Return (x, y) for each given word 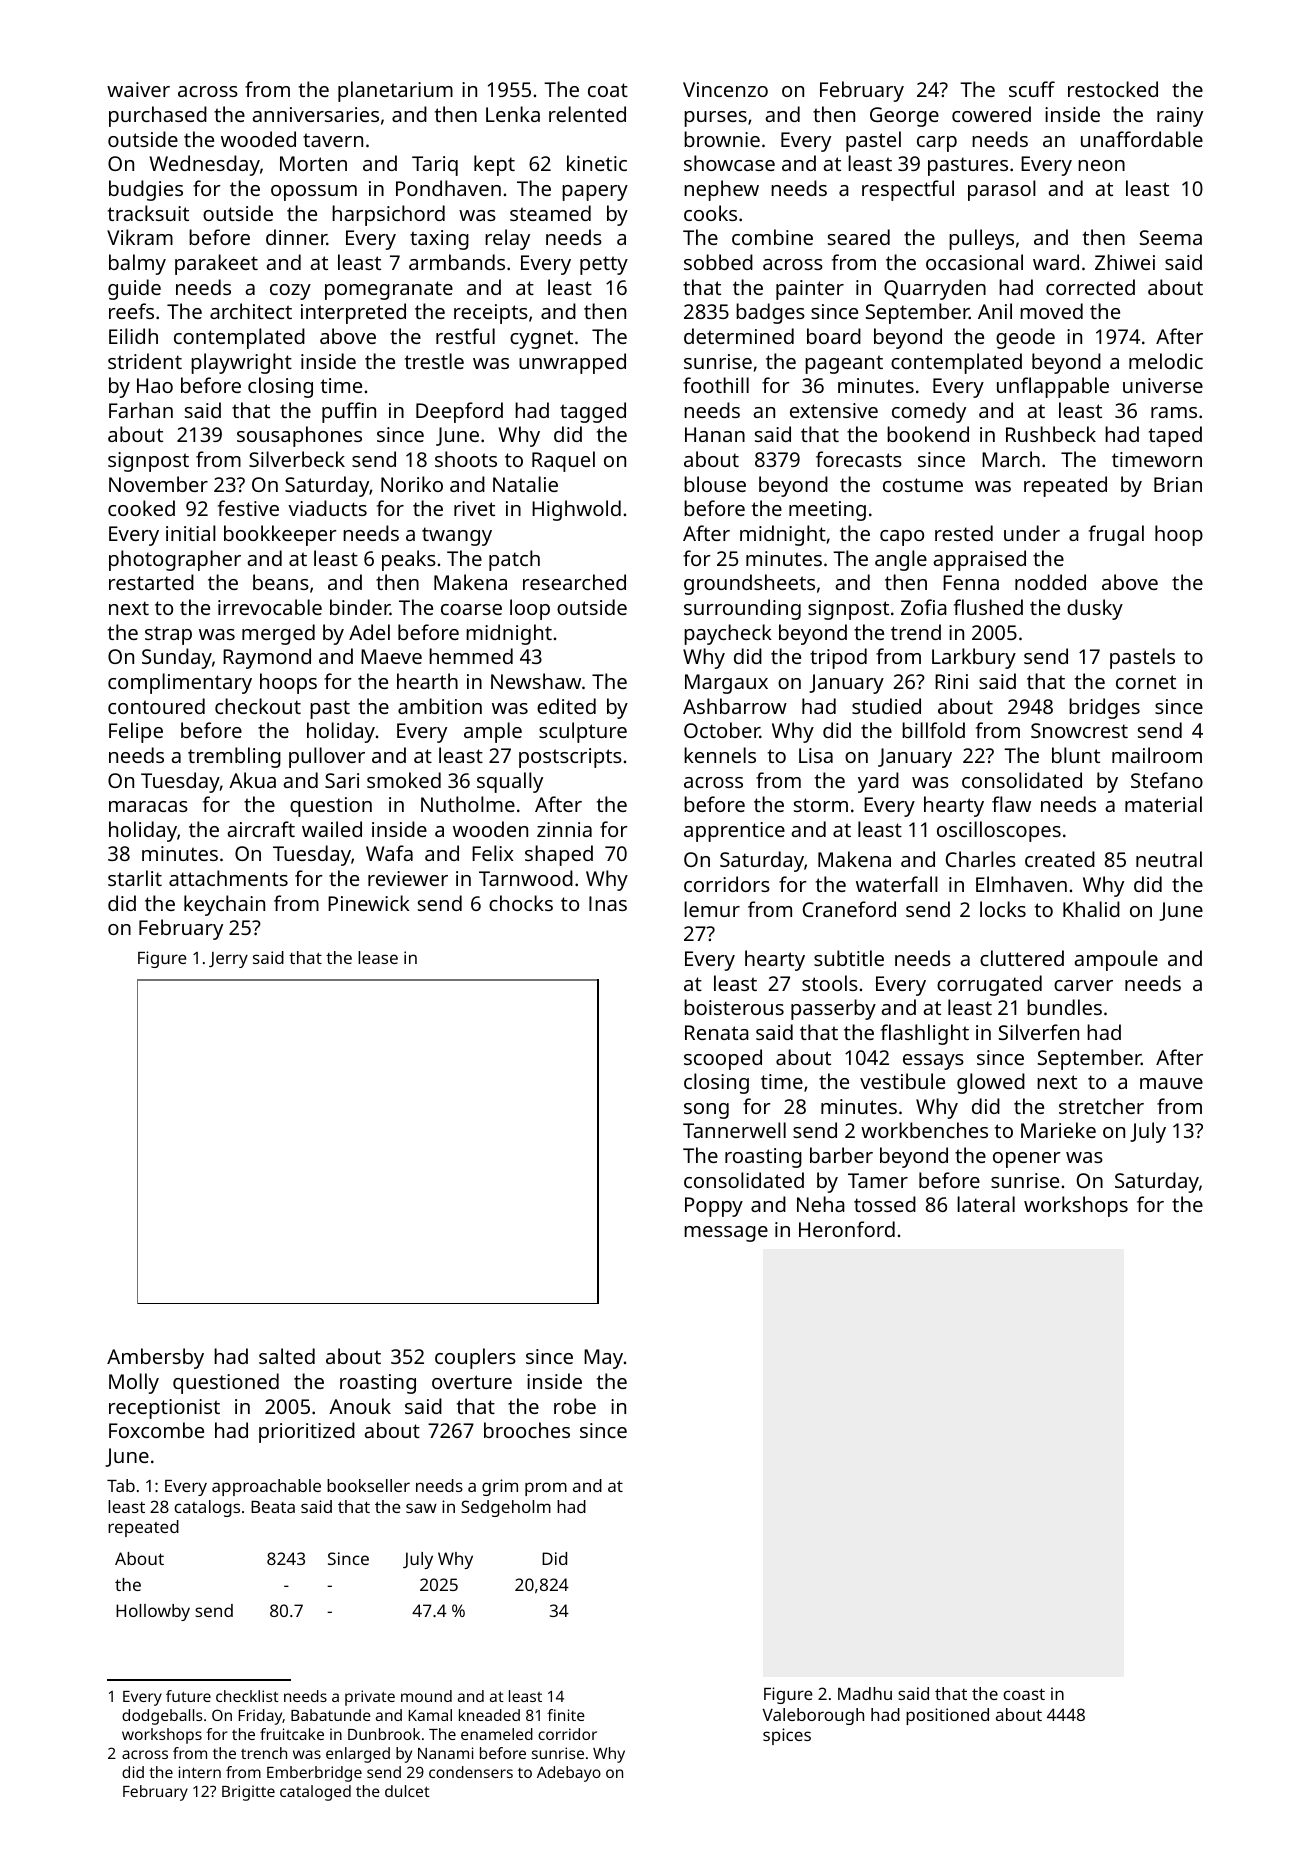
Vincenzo (725, 89)
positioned (947, 1716)
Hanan (715, 434)
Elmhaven (1021, 884)
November (158, 484)
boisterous (734, 1007)
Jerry (228, 960)
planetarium (395, 91)
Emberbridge (314, 1774)
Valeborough (813, 1716)
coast (1024, 1694)
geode (1025, 338)
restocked (1113, 89)
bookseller (368, 1485)
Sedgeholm (506, 1508)
